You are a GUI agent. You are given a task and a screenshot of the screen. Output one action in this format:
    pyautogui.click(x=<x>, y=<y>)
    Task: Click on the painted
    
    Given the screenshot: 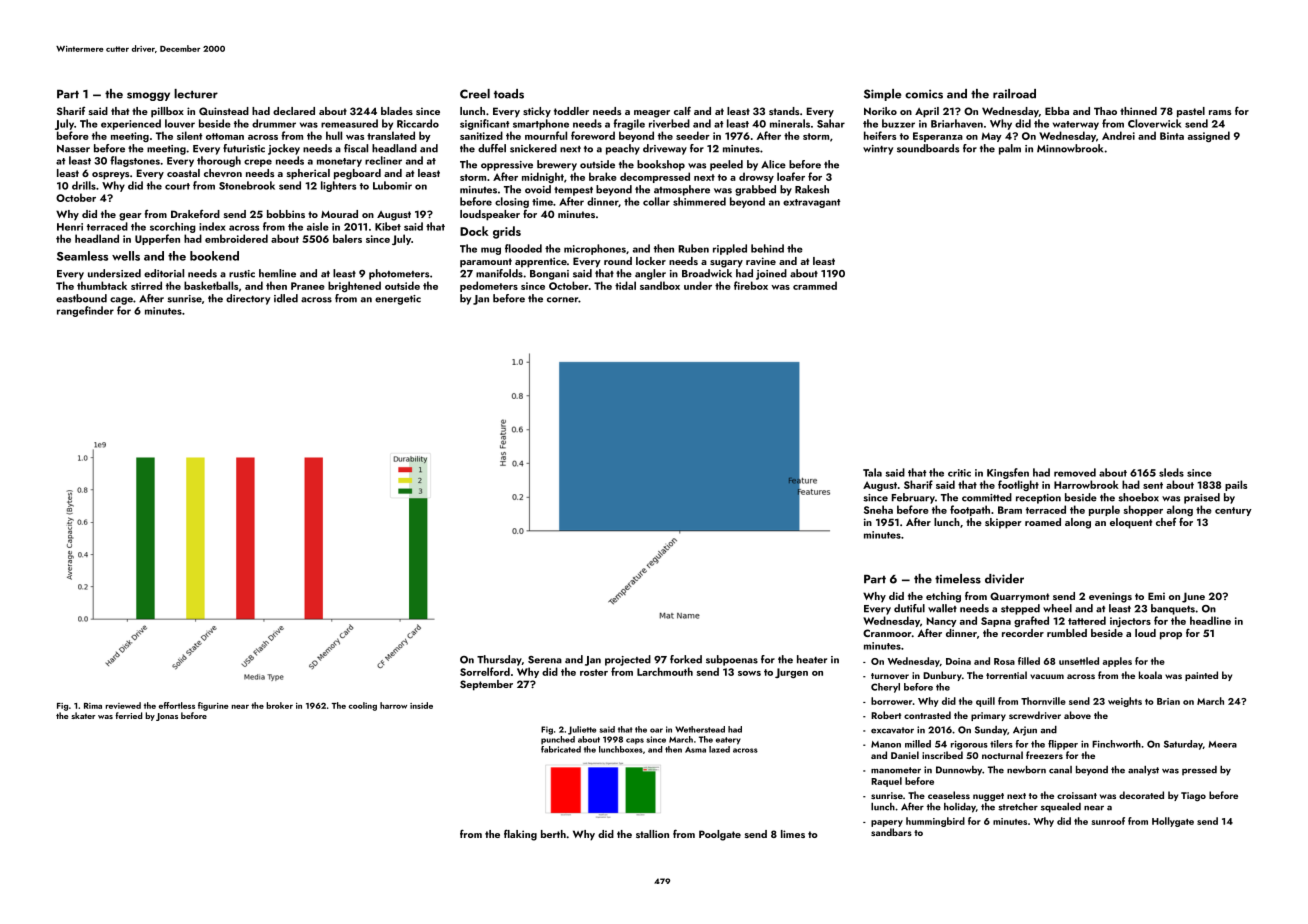 What is the action you would take?
    pyautogui.click(x=1201, y=676)
